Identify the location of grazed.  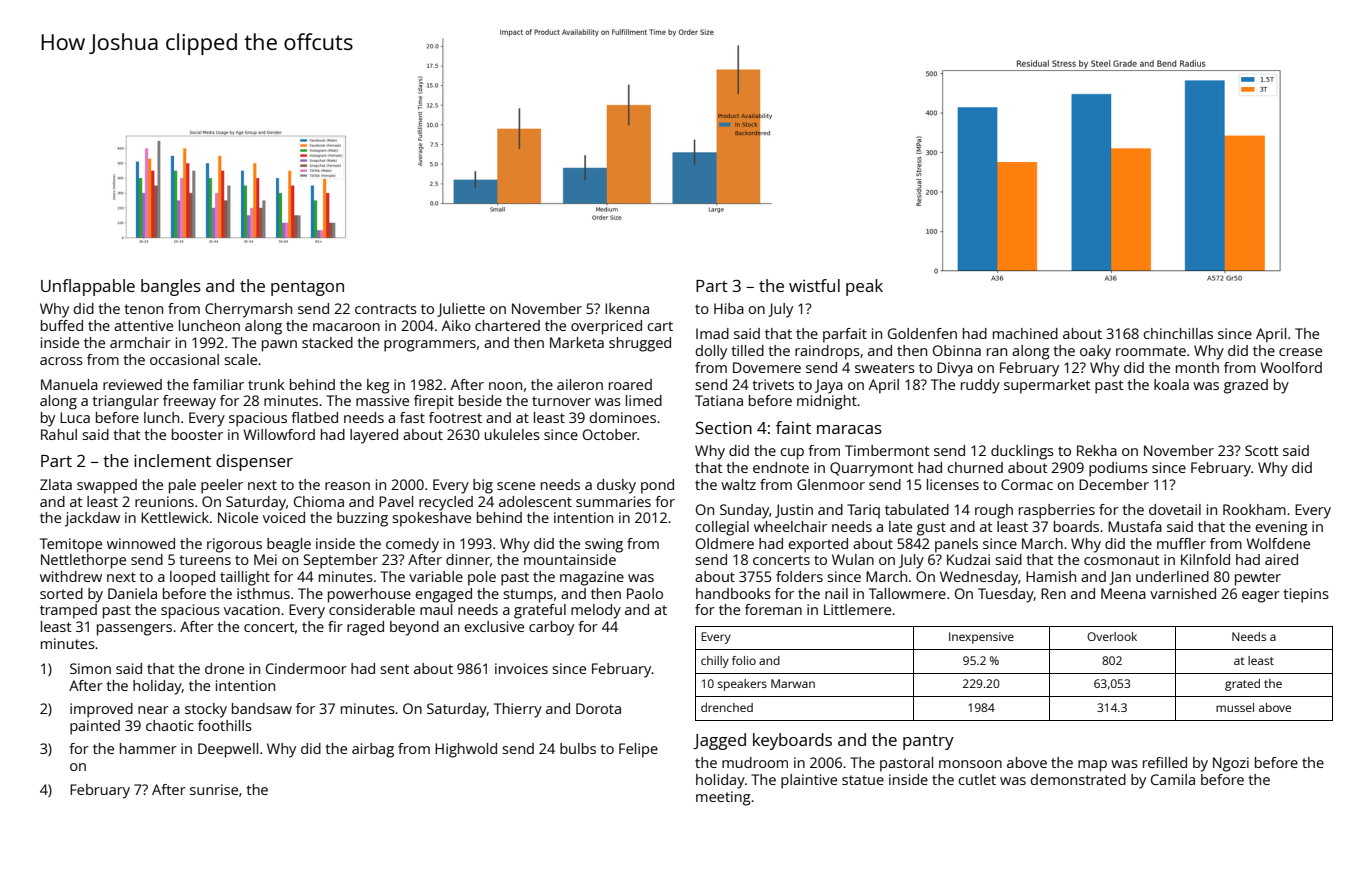
(1246, 386).
